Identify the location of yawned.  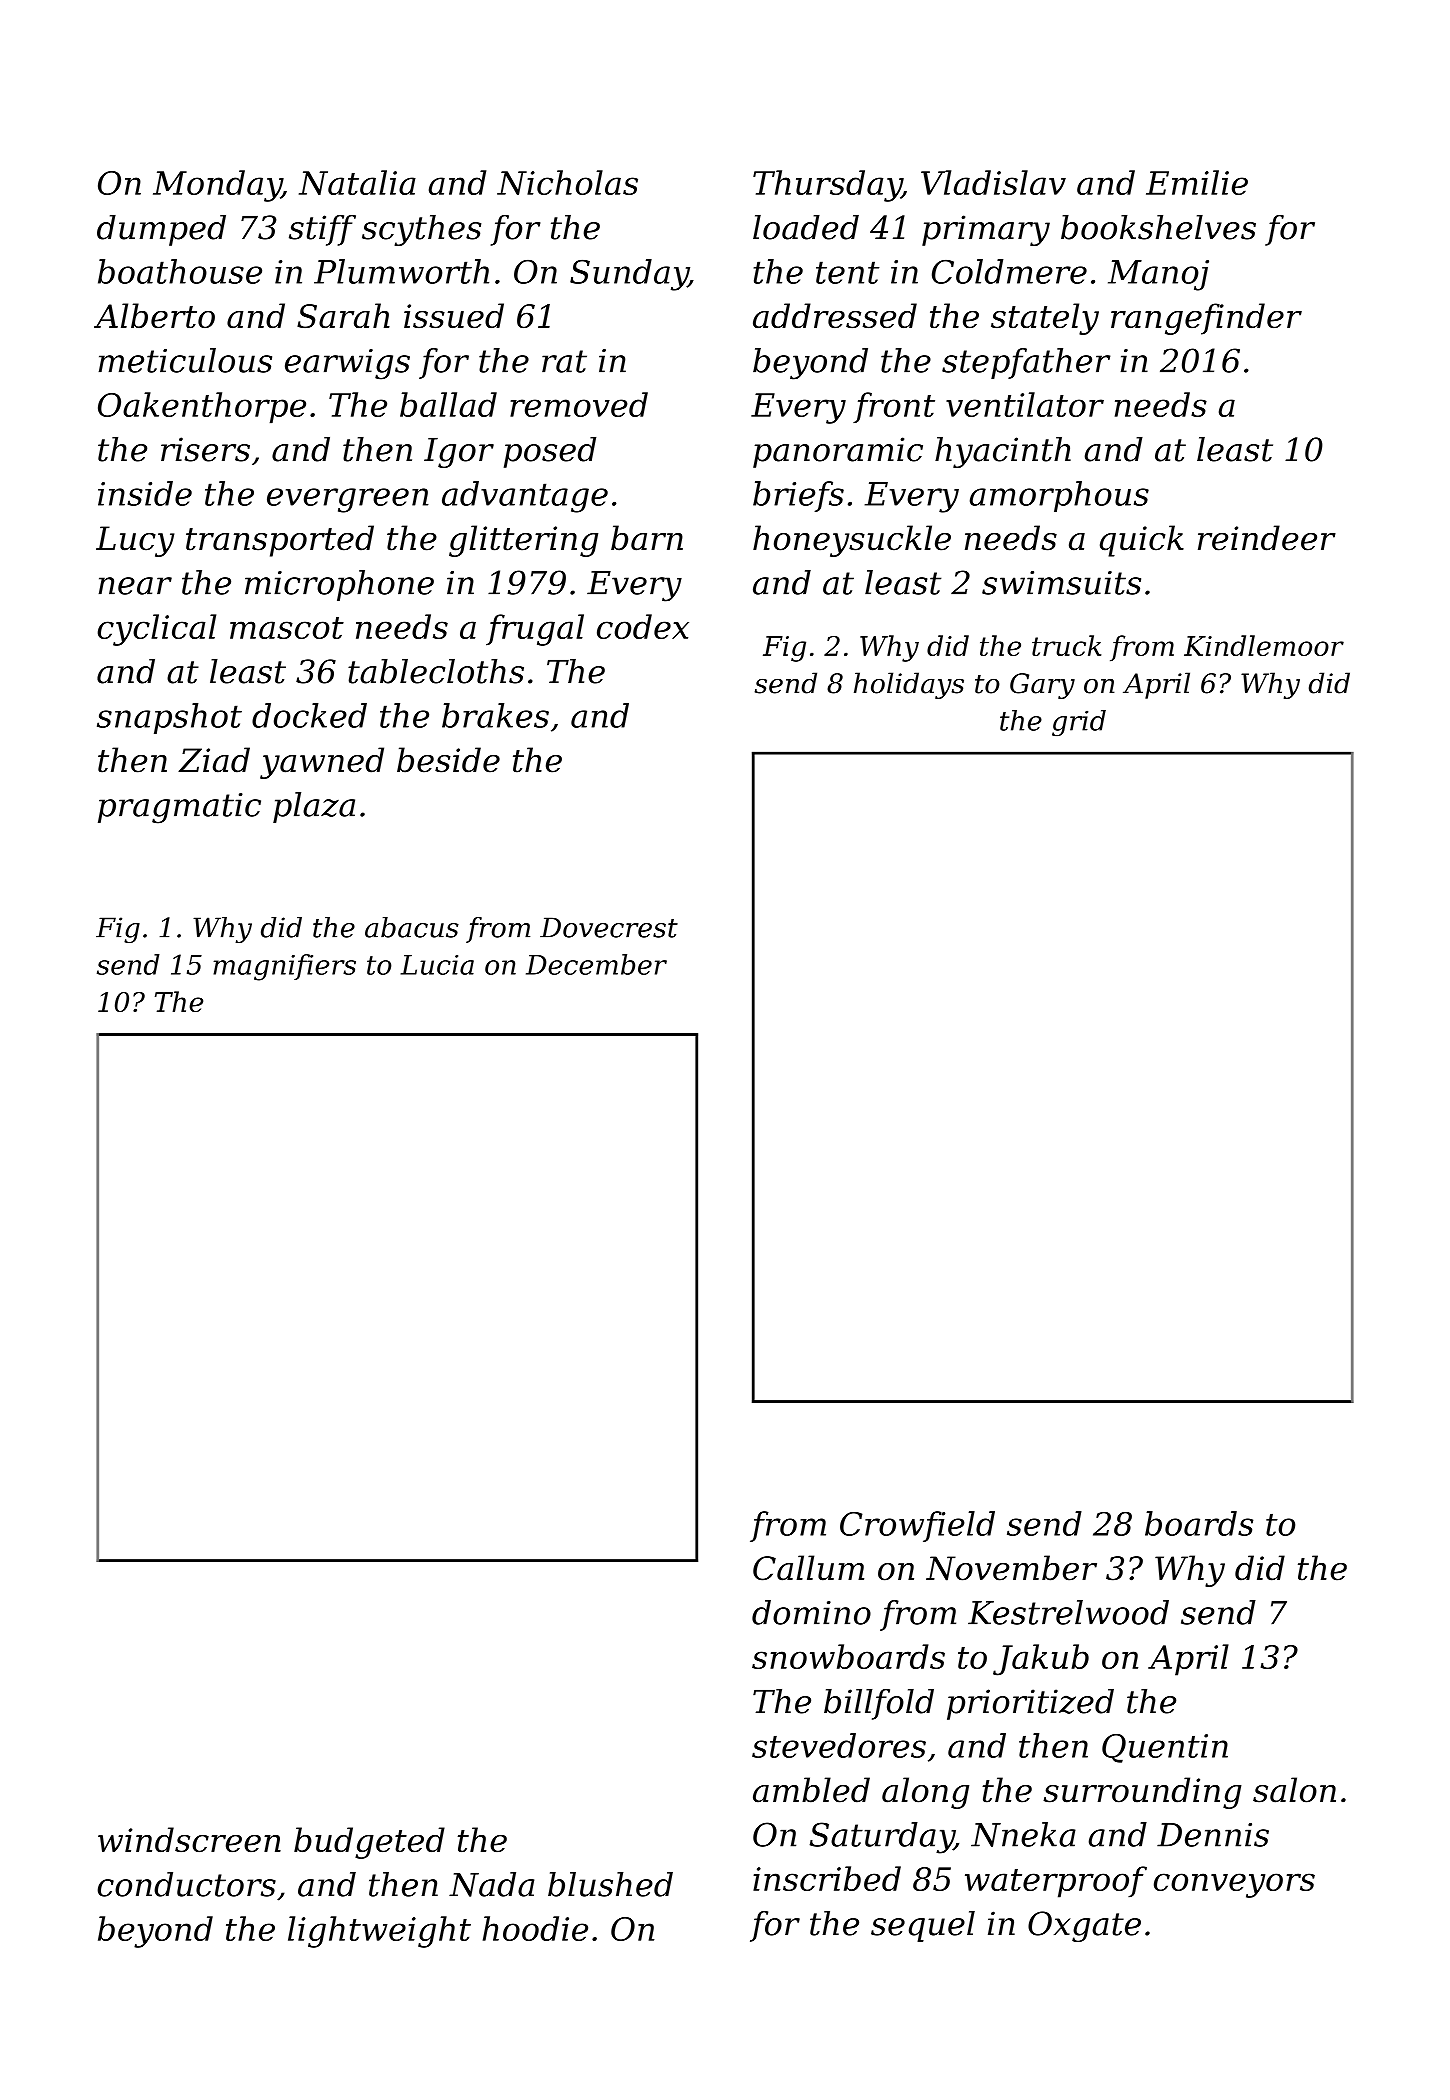
(322, 763).
